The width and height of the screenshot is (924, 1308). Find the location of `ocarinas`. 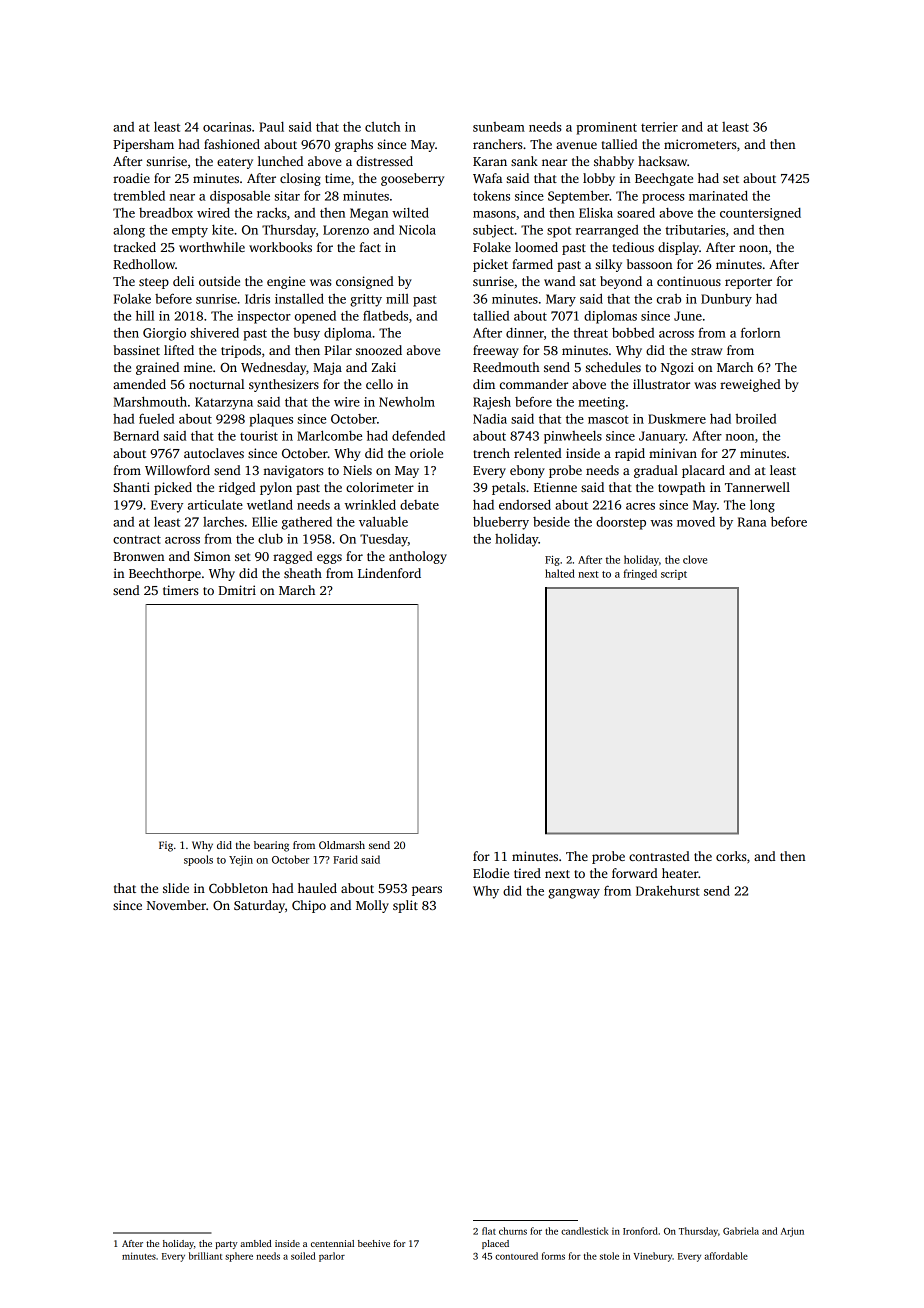

ocarinas is located at coordinates (227, 127).
